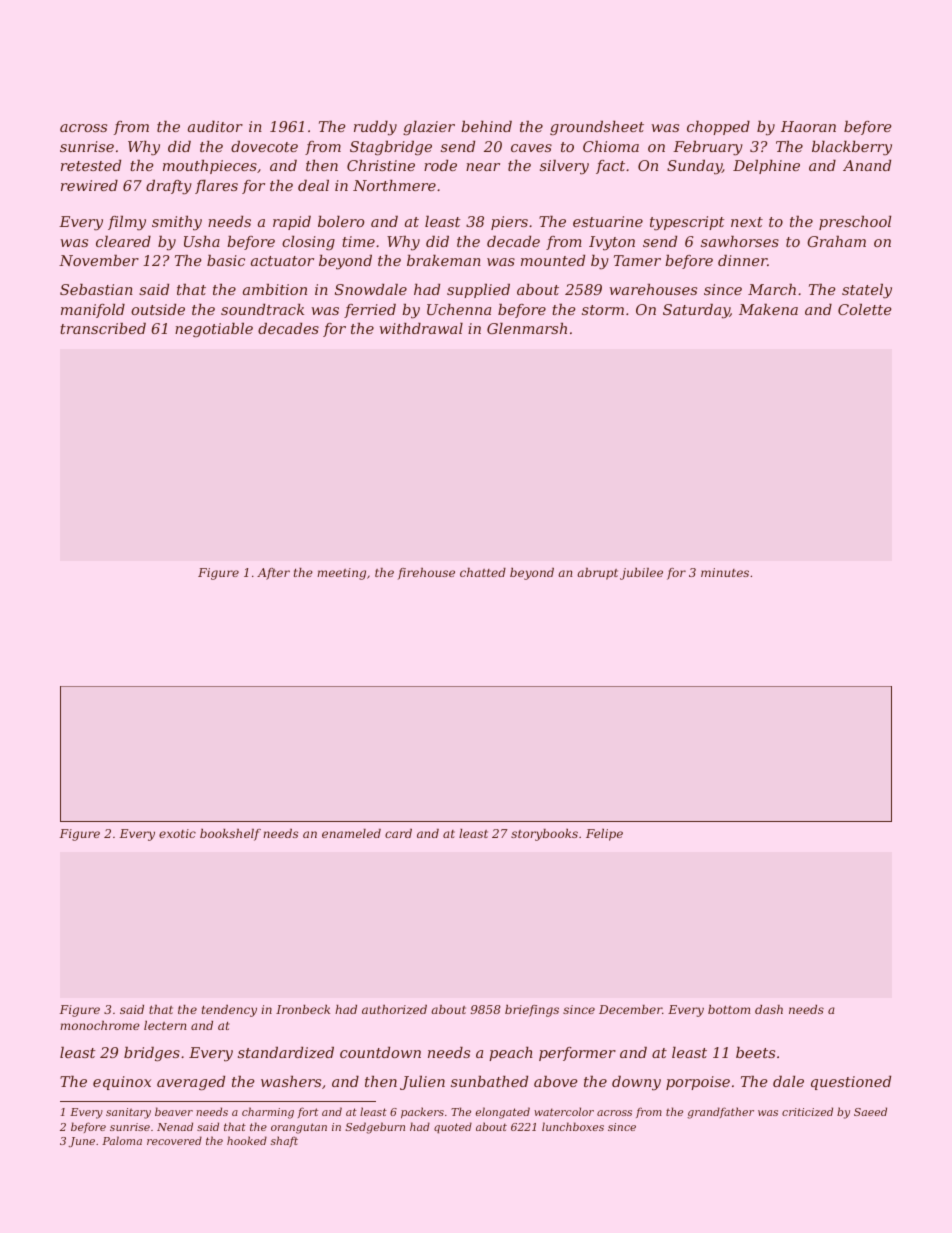  Describe the element at coordinates (486, 126) in the screenshot. I see `behind` at that location.
